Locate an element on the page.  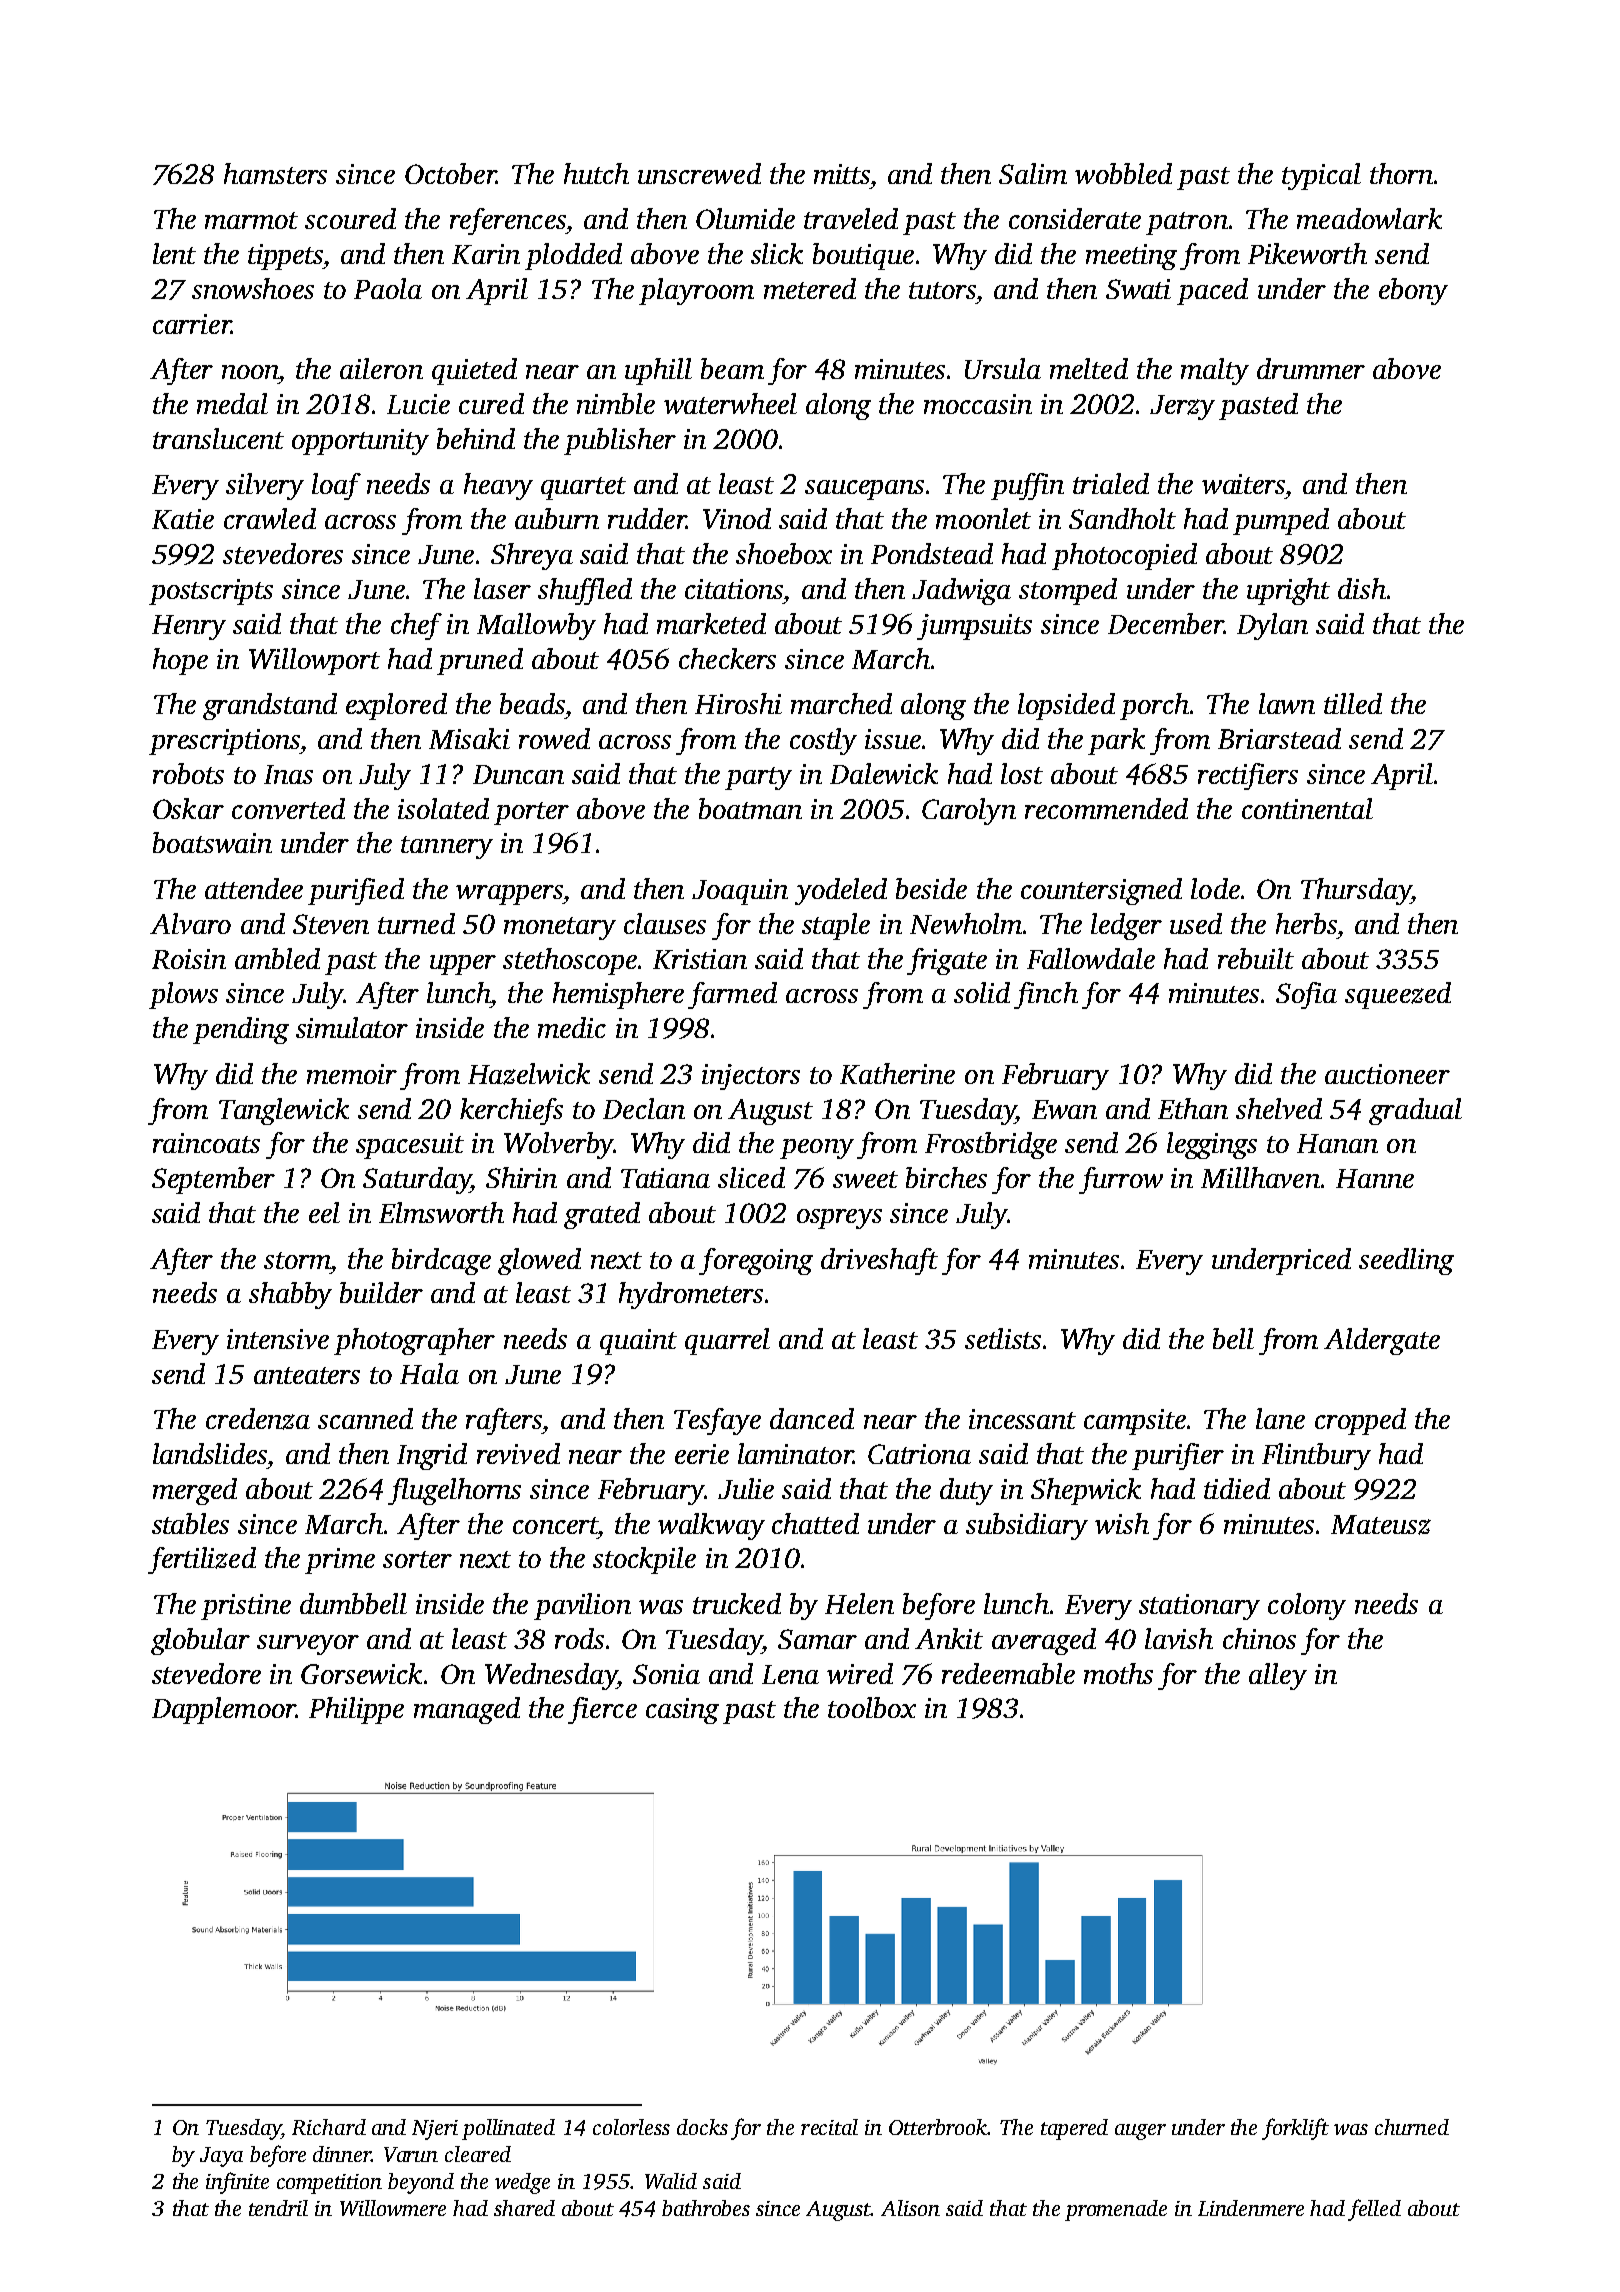
grated is located at coordinates (602, 1215).
